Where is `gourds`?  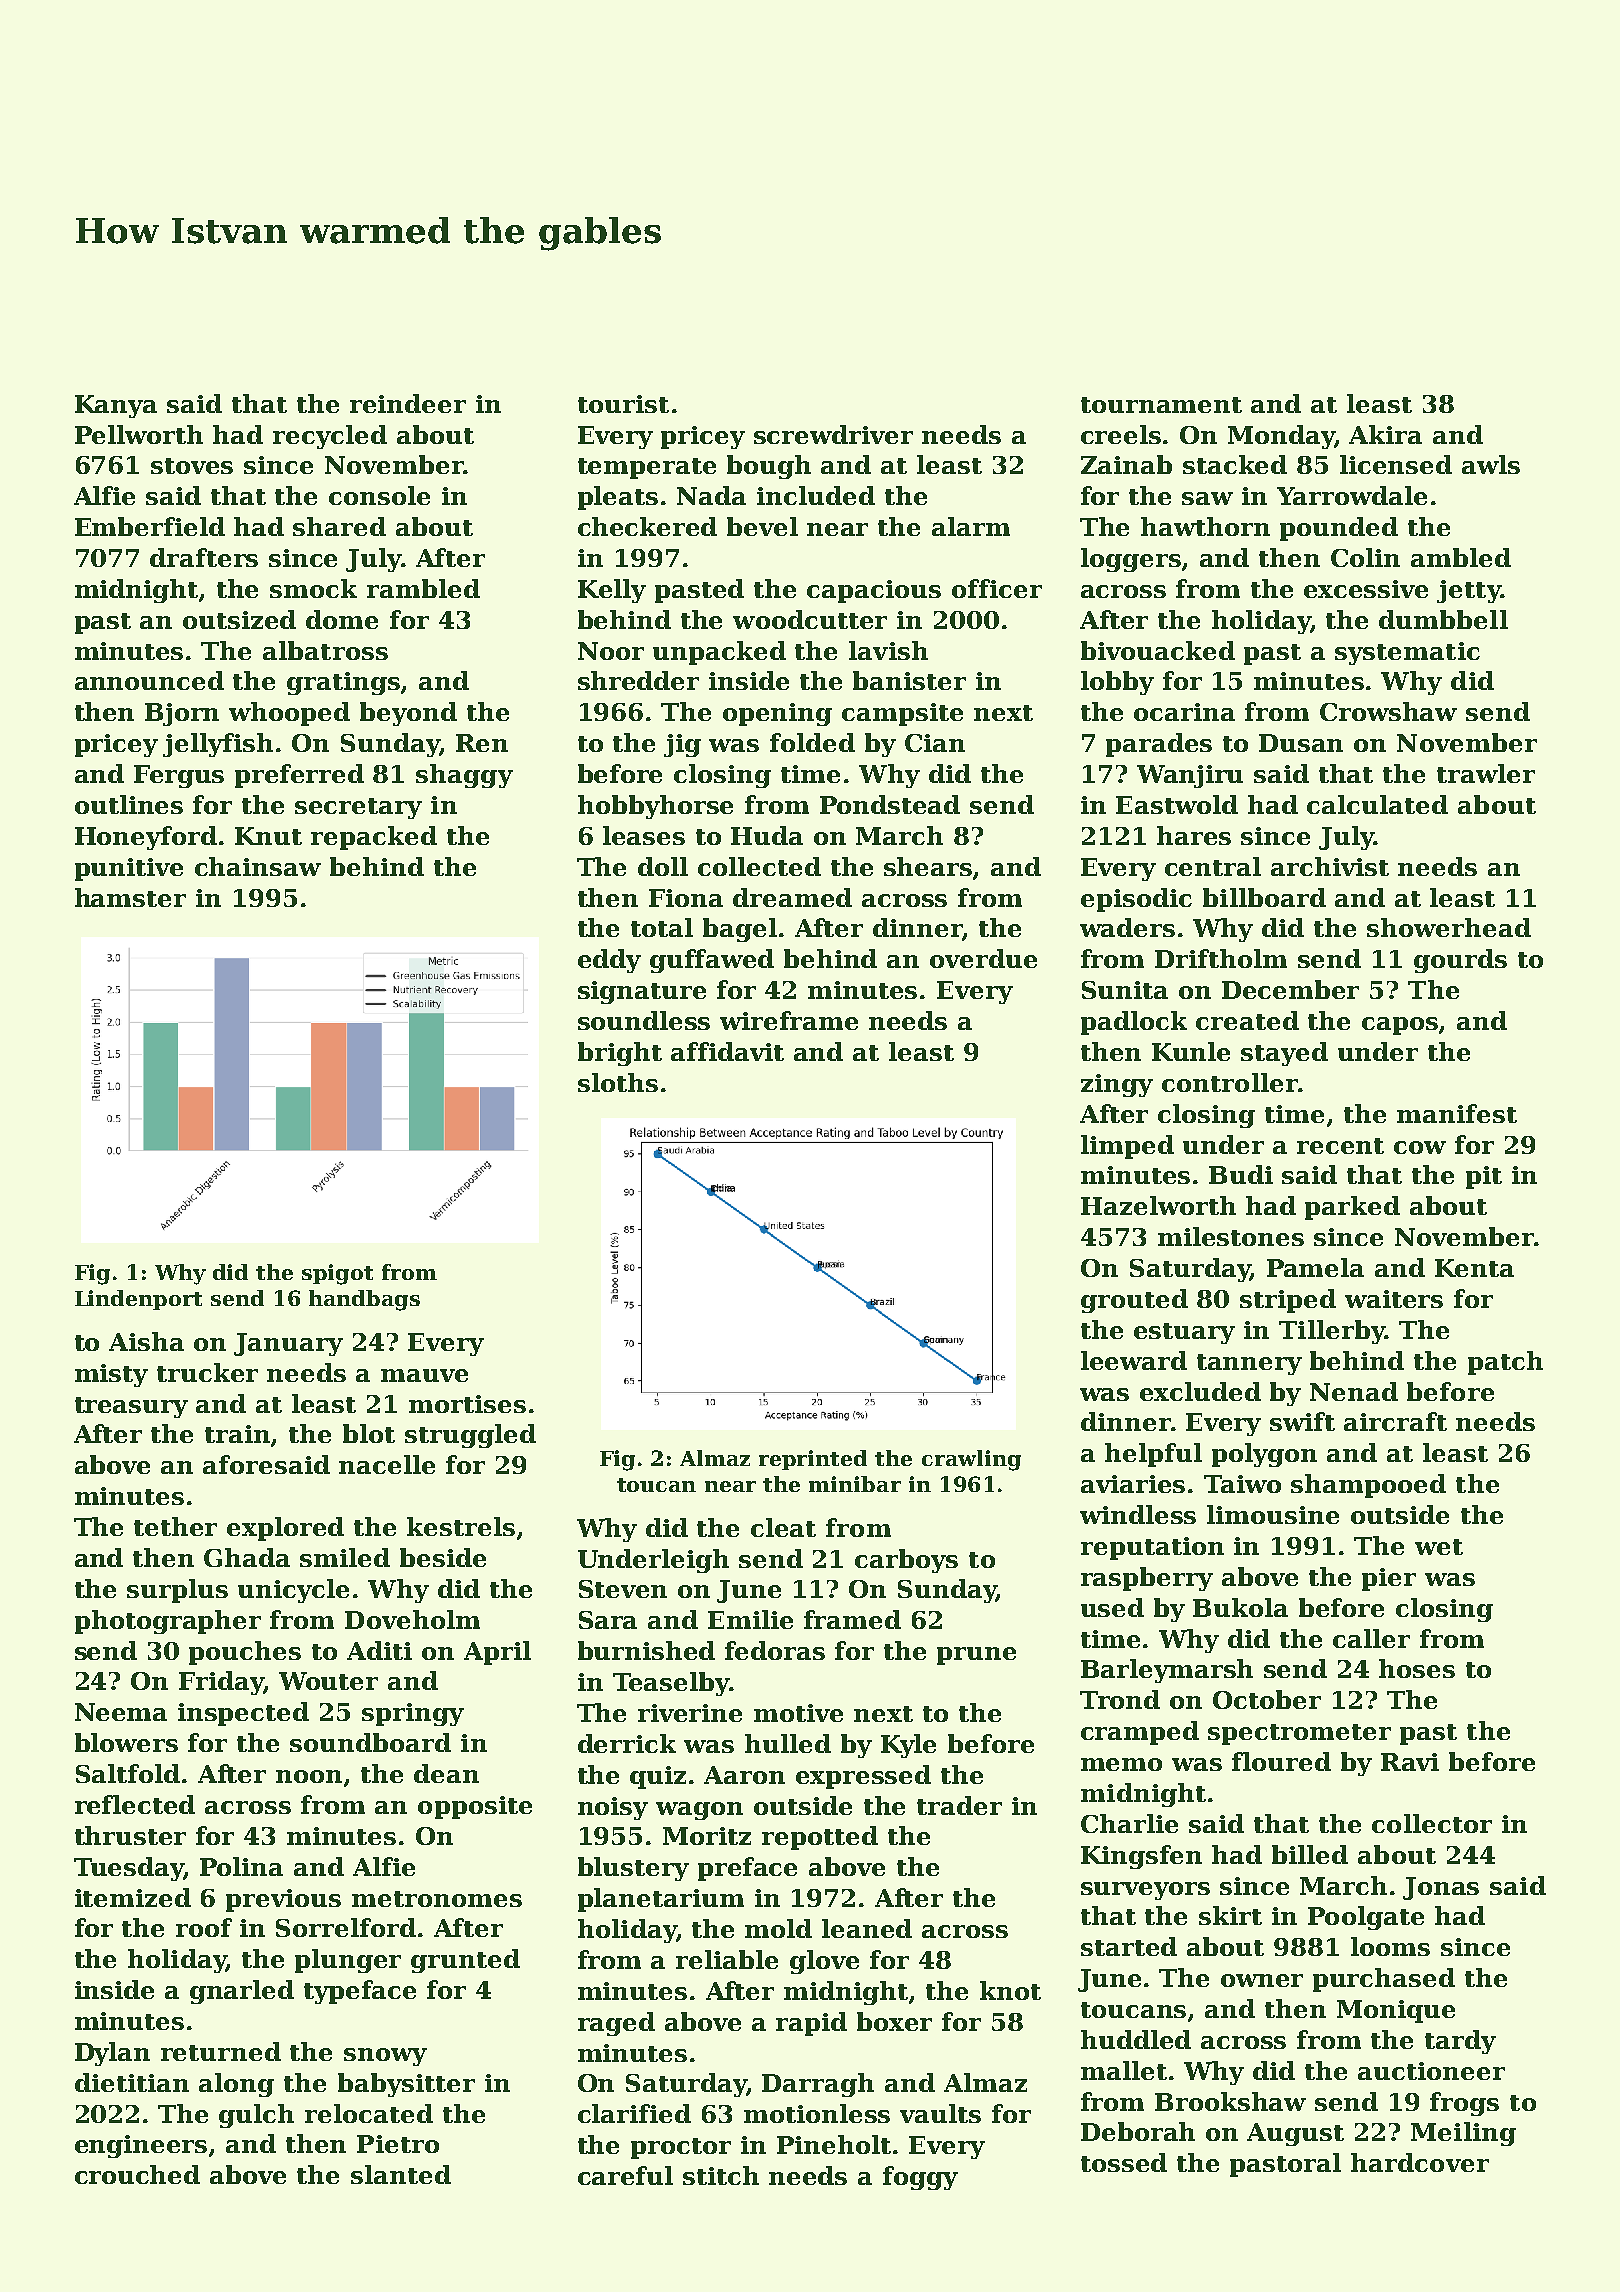 gourds is located at coordinates (1460, 961).
